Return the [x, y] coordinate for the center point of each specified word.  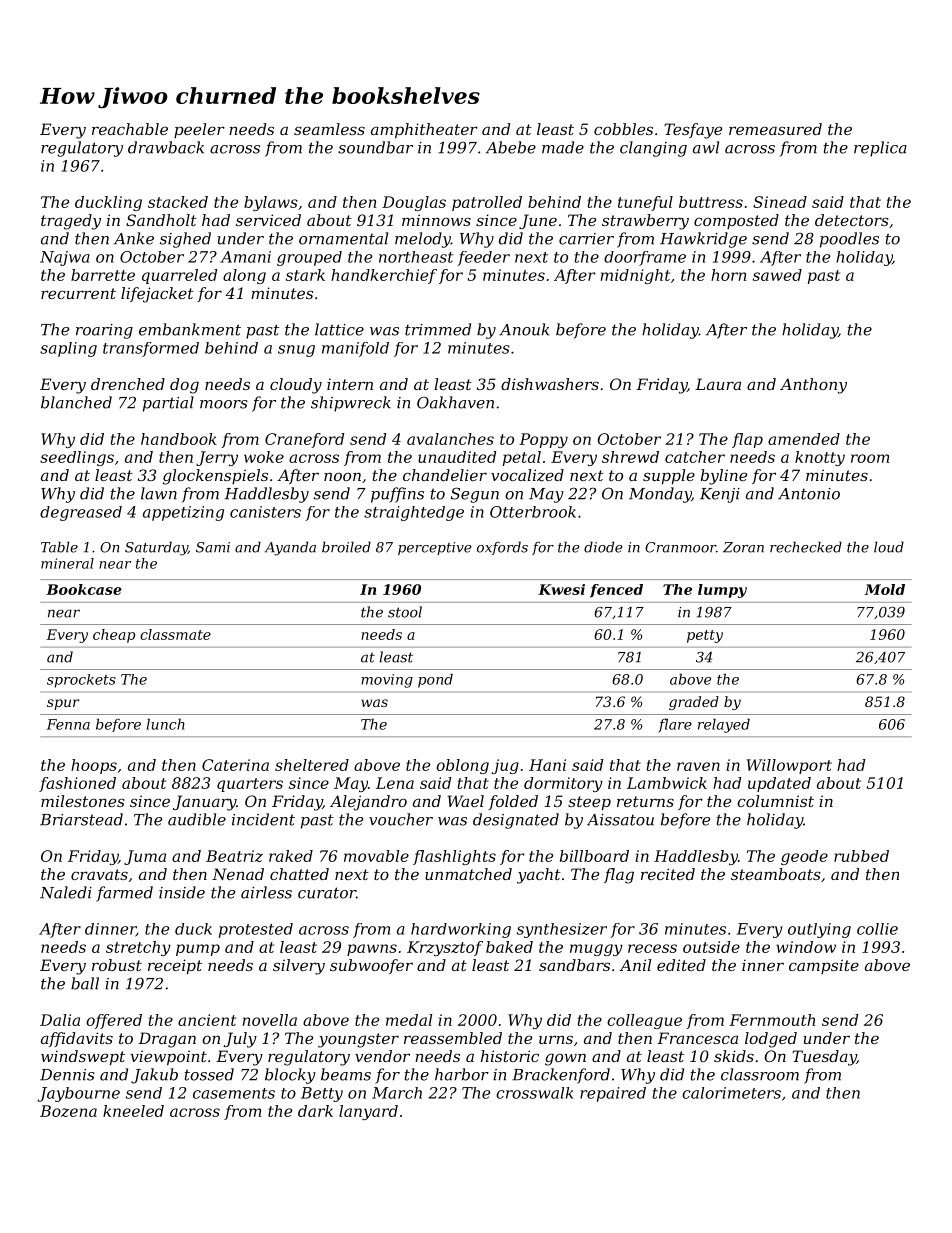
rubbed [861, 856]
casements [234, 1093]
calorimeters [731, 1093]
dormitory [563, 784]
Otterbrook [533, 512]
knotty [820, 458]
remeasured [775, 129]
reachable [130, 129]
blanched [76, 402]
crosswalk [534, 1093]
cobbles [623, 129]
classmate [175, 634]
